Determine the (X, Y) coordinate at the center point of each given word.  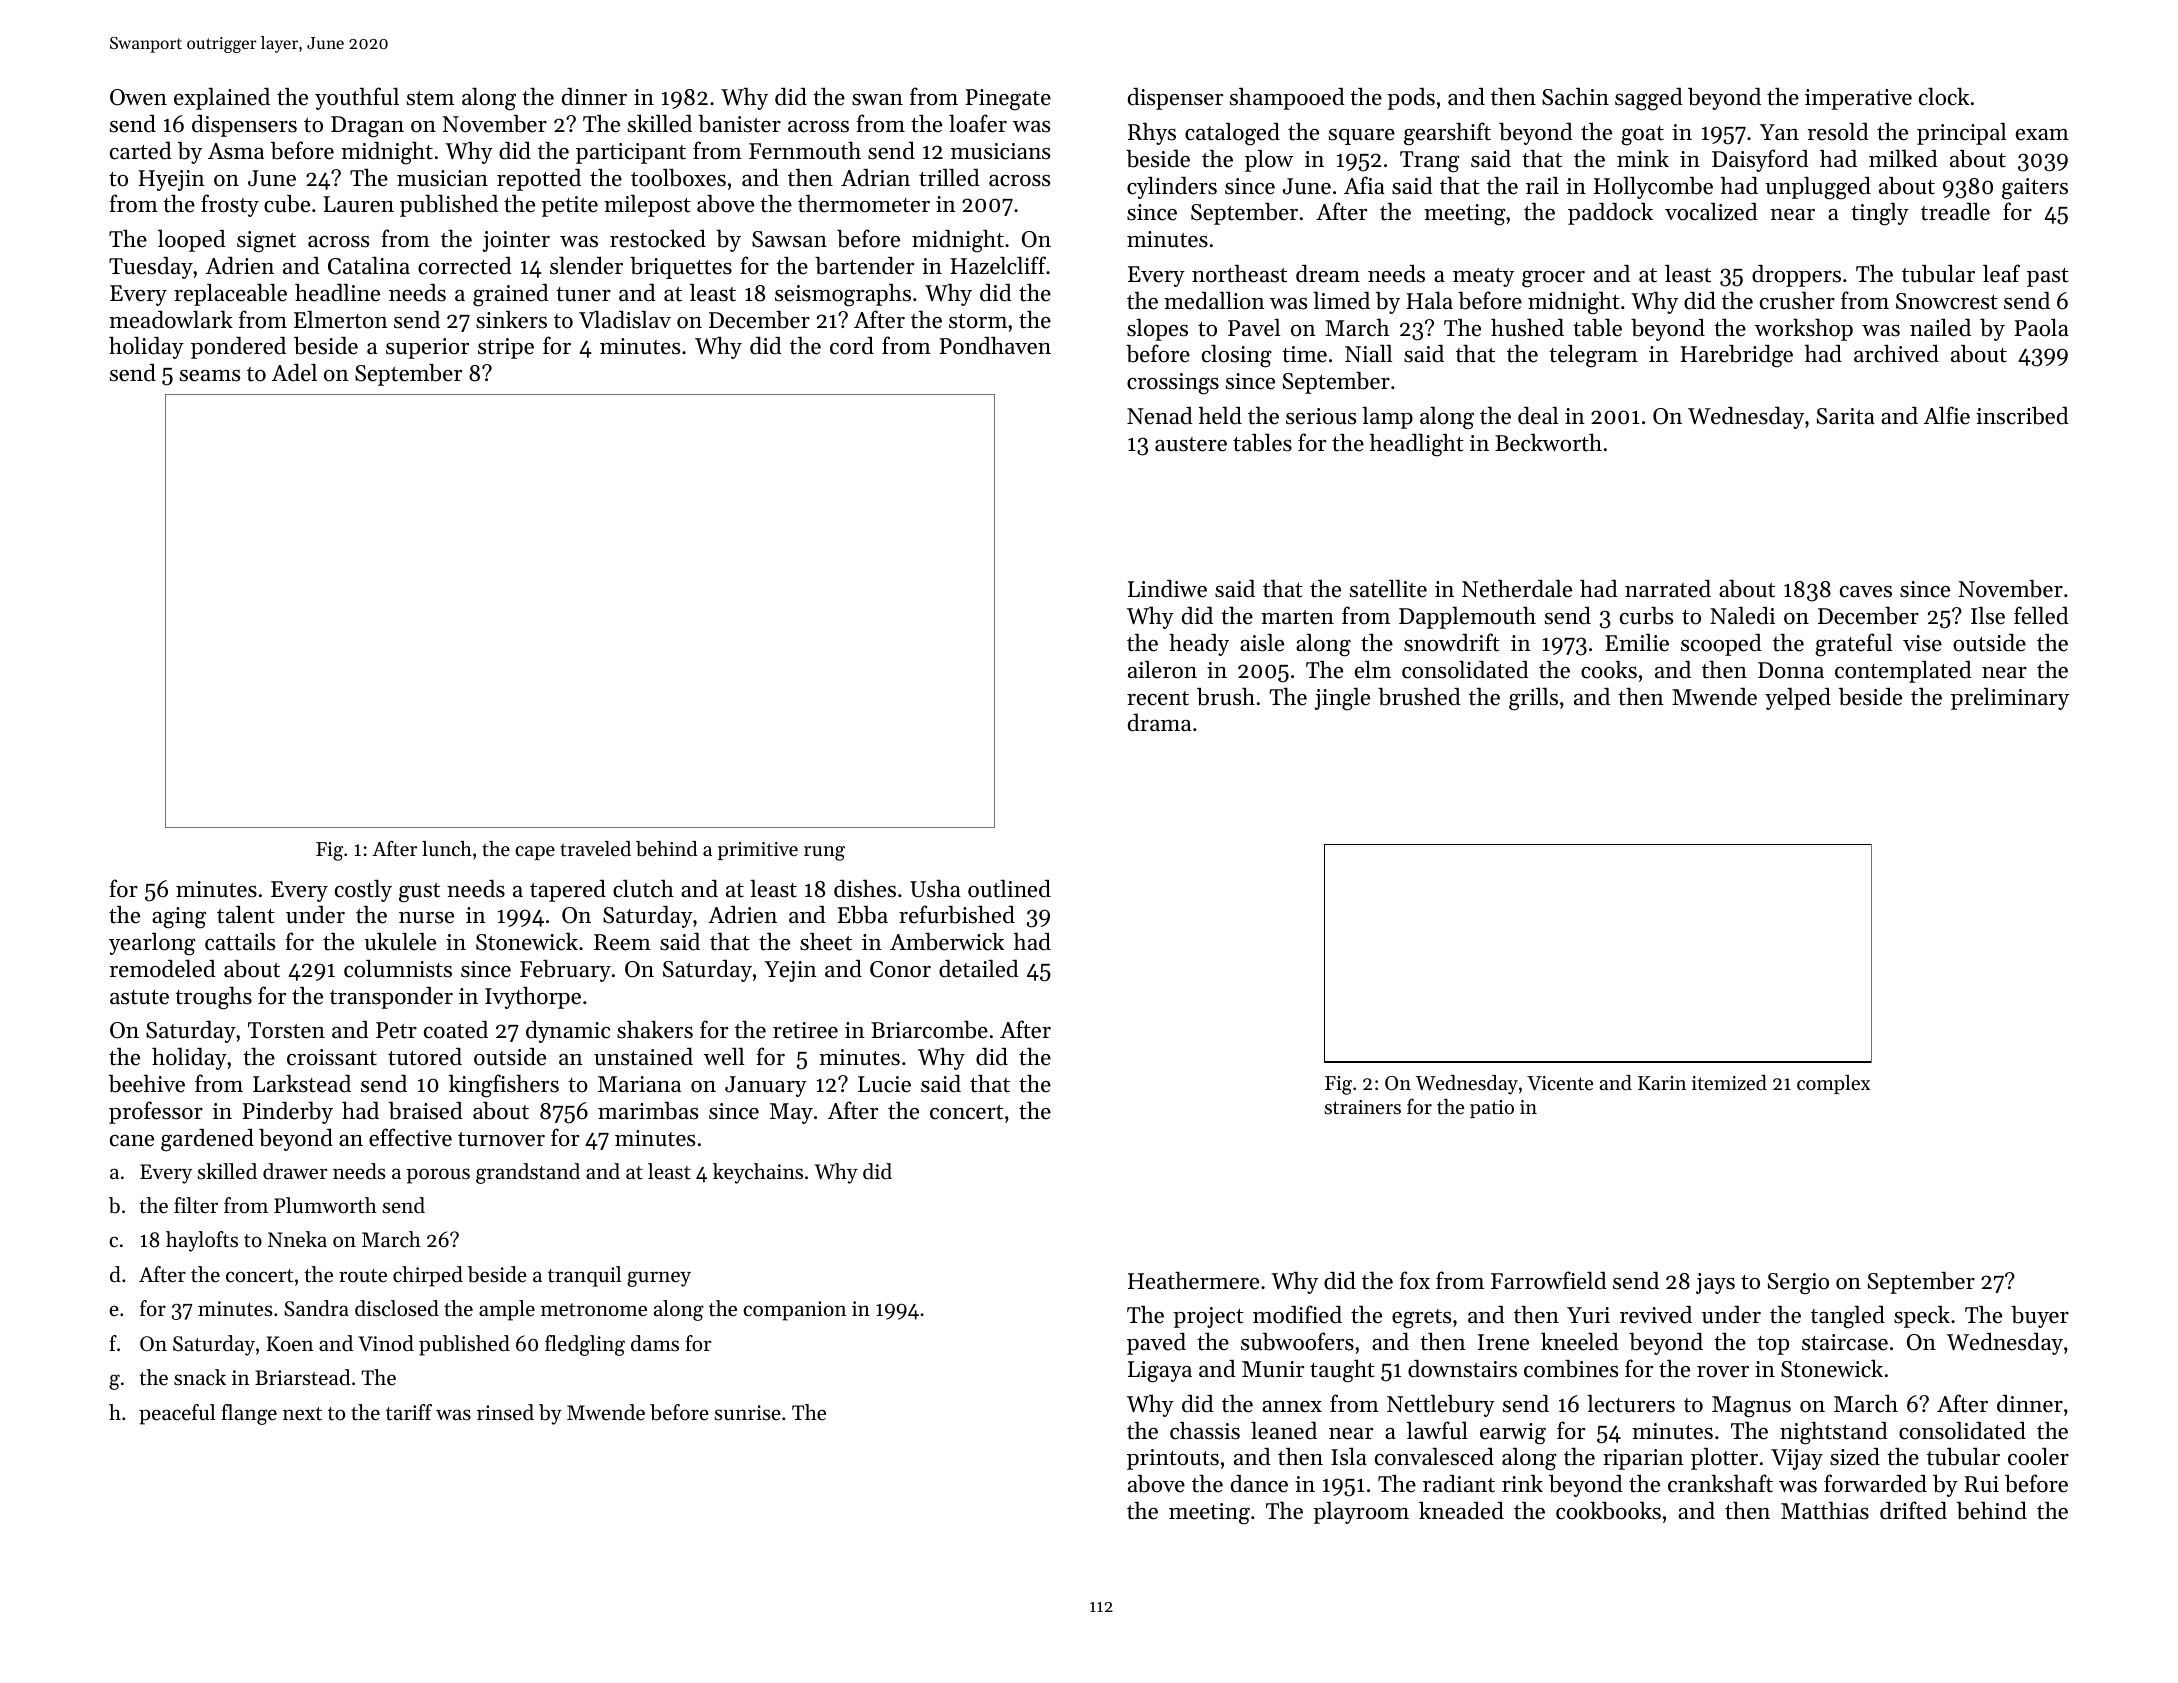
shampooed (1287, 99)
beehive (147, 1083)
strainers (1362, 1107)
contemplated (1903, 672)
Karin (1662, 1083)
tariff (409, 1412)
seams (210, 376)
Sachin (1575, 97)
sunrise (747, 1413)
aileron (1162, 670)
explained (222, 98)
